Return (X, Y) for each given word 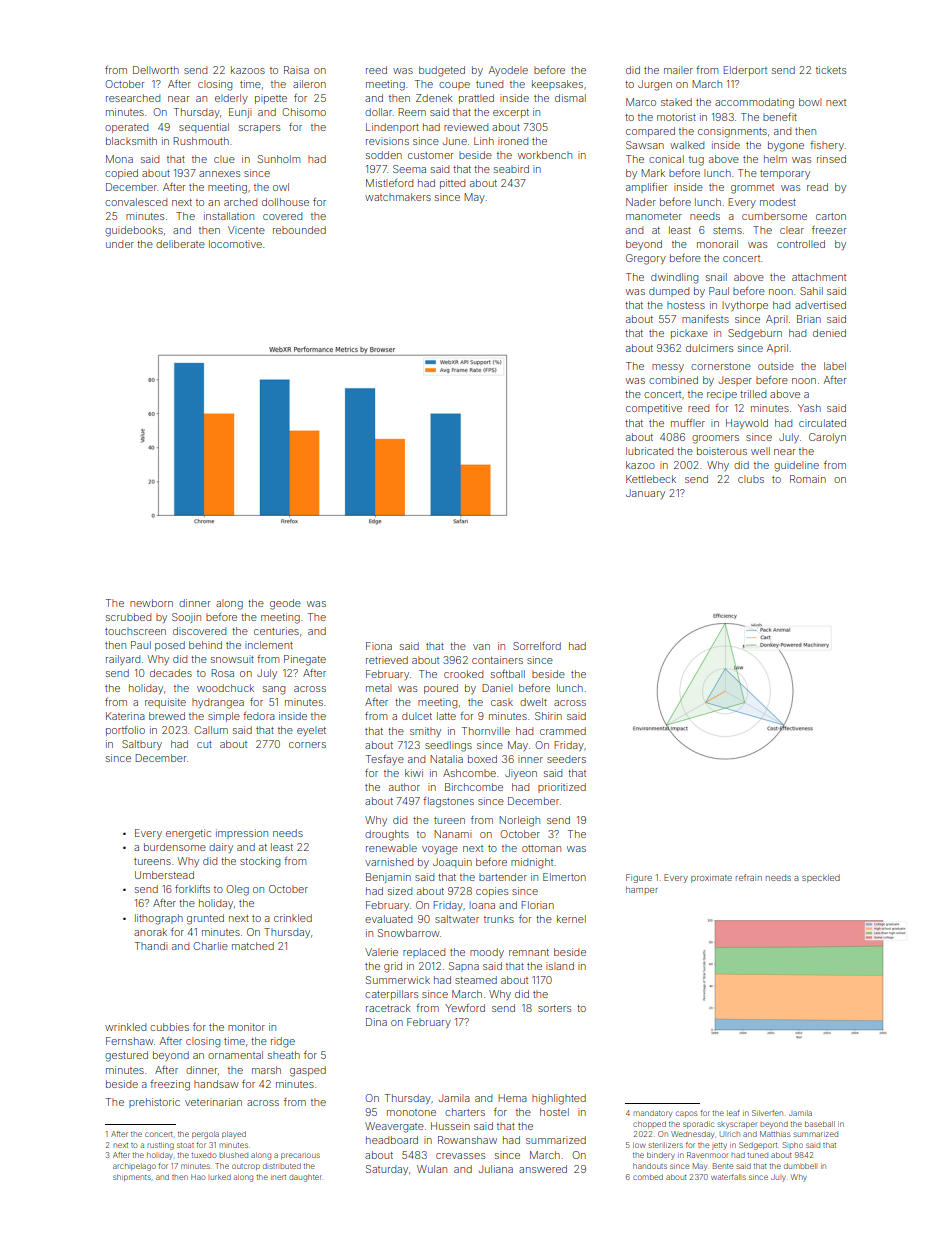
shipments (132, 1177)
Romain (808, 479)
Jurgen (655, 85)
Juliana (496, 1169)
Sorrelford (537, 646)
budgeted (442, 71)
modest (778, 202)
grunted (205, 919)
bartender (503, 877)
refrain (749, 877)
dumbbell (800, 1166)
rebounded (299, 230)
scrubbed (128, 617)
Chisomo (304, 112)
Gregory (646, 259)
